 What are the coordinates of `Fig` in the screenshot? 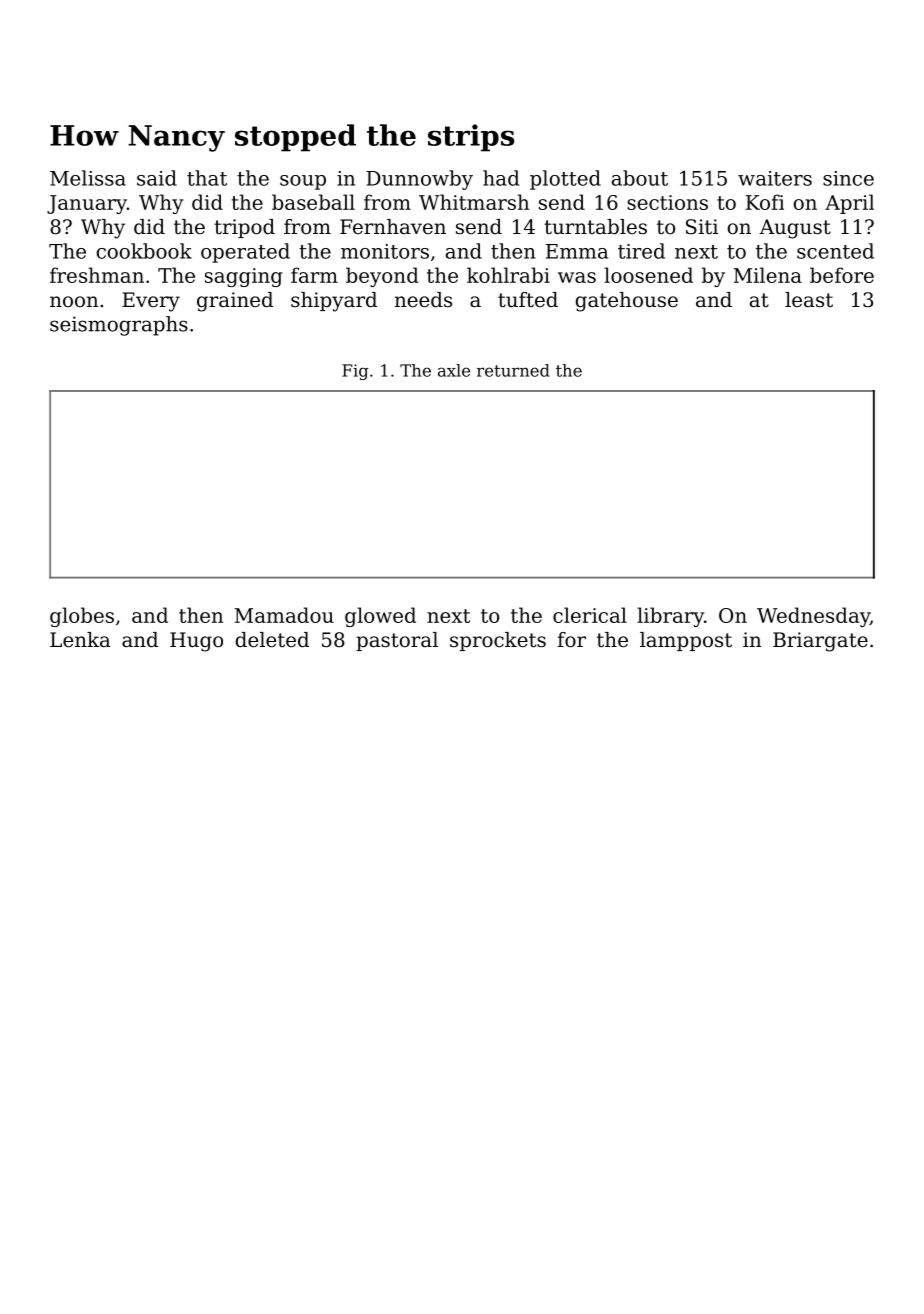 It's located at (355, 372).
